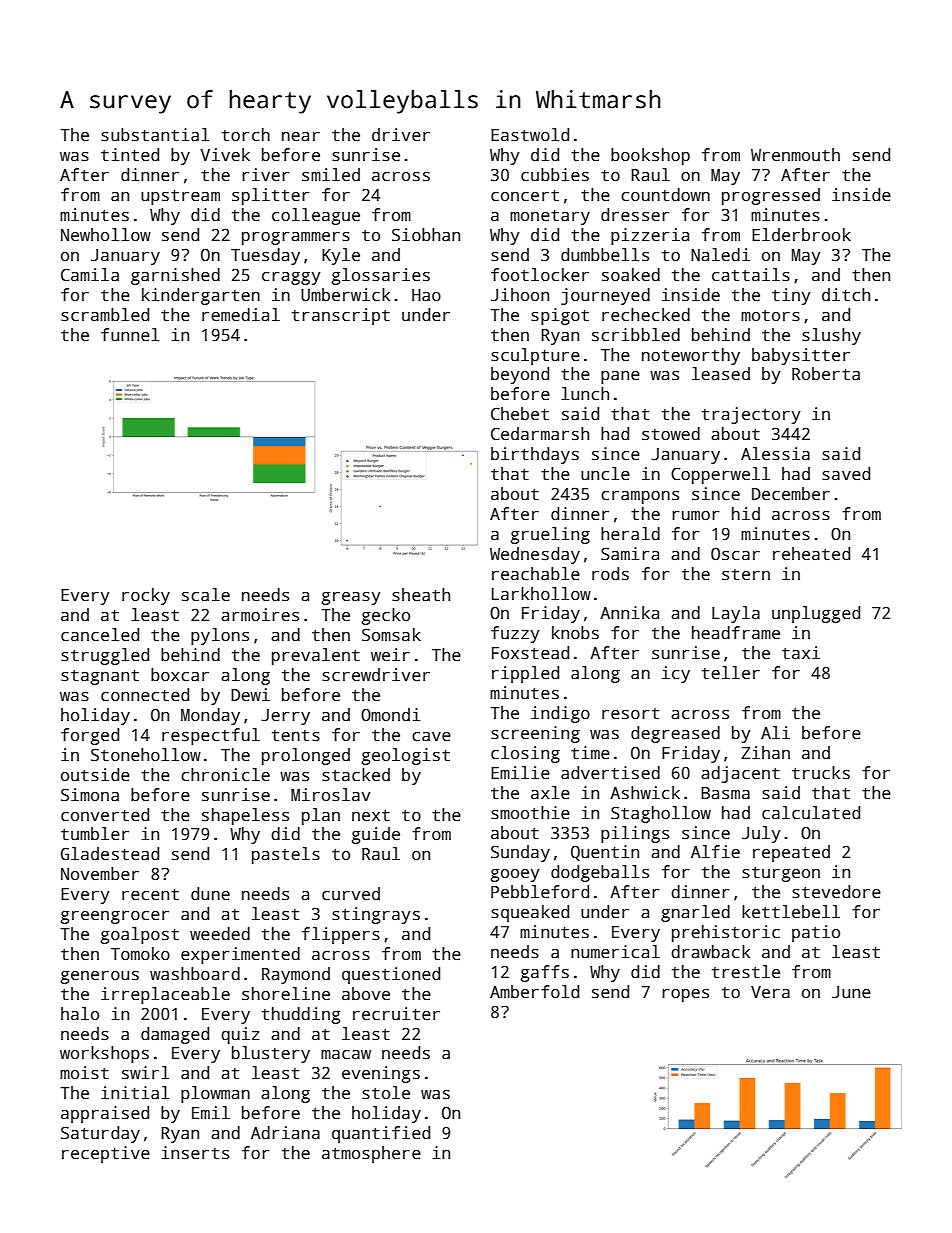 This document has width=952, height=1233. Describe the element at coordinates (271, 1054) in the document. I see `blustery` at that location.
